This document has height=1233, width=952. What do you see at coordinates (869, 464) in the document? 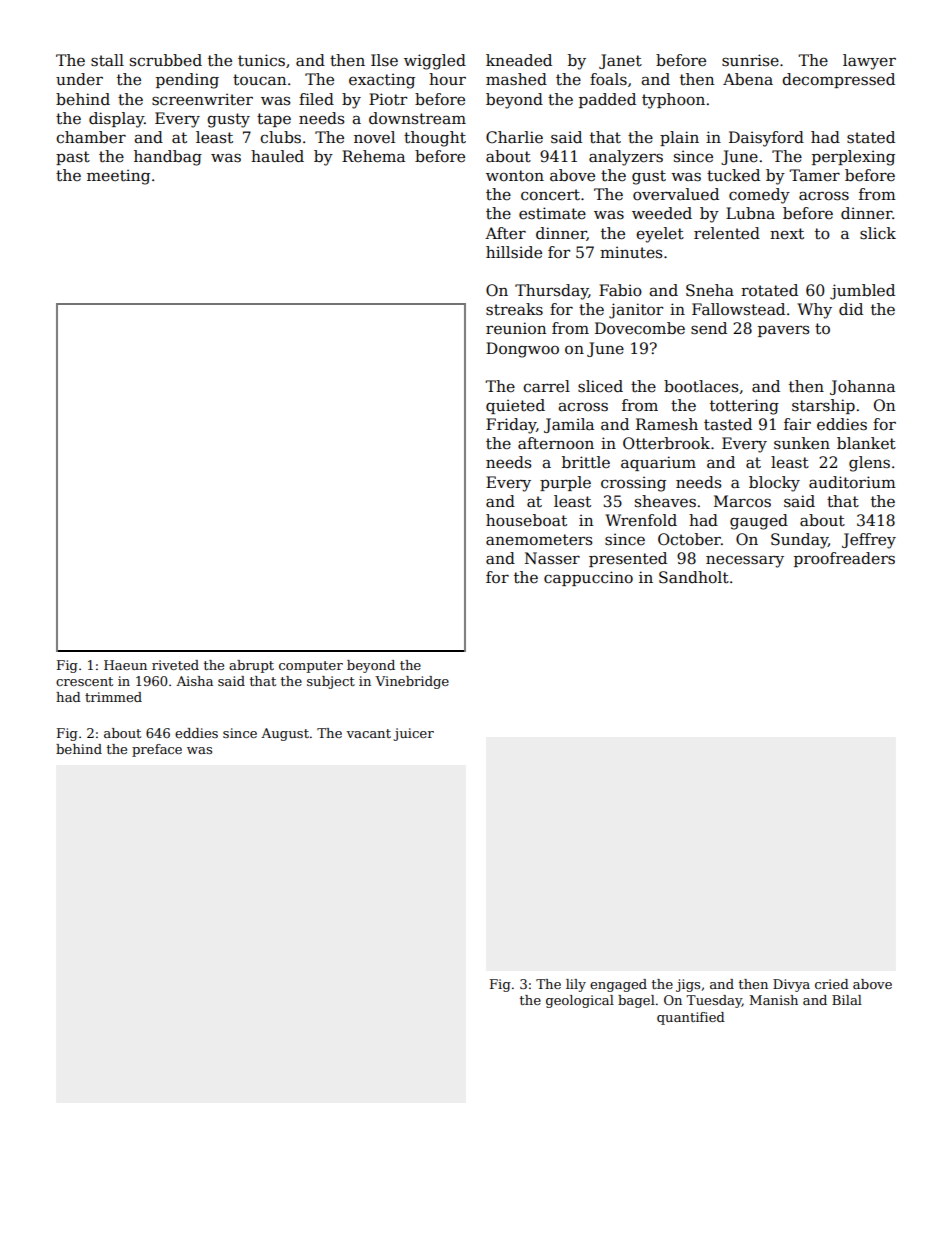
I see `glens` at bounding box center [869, 464].
